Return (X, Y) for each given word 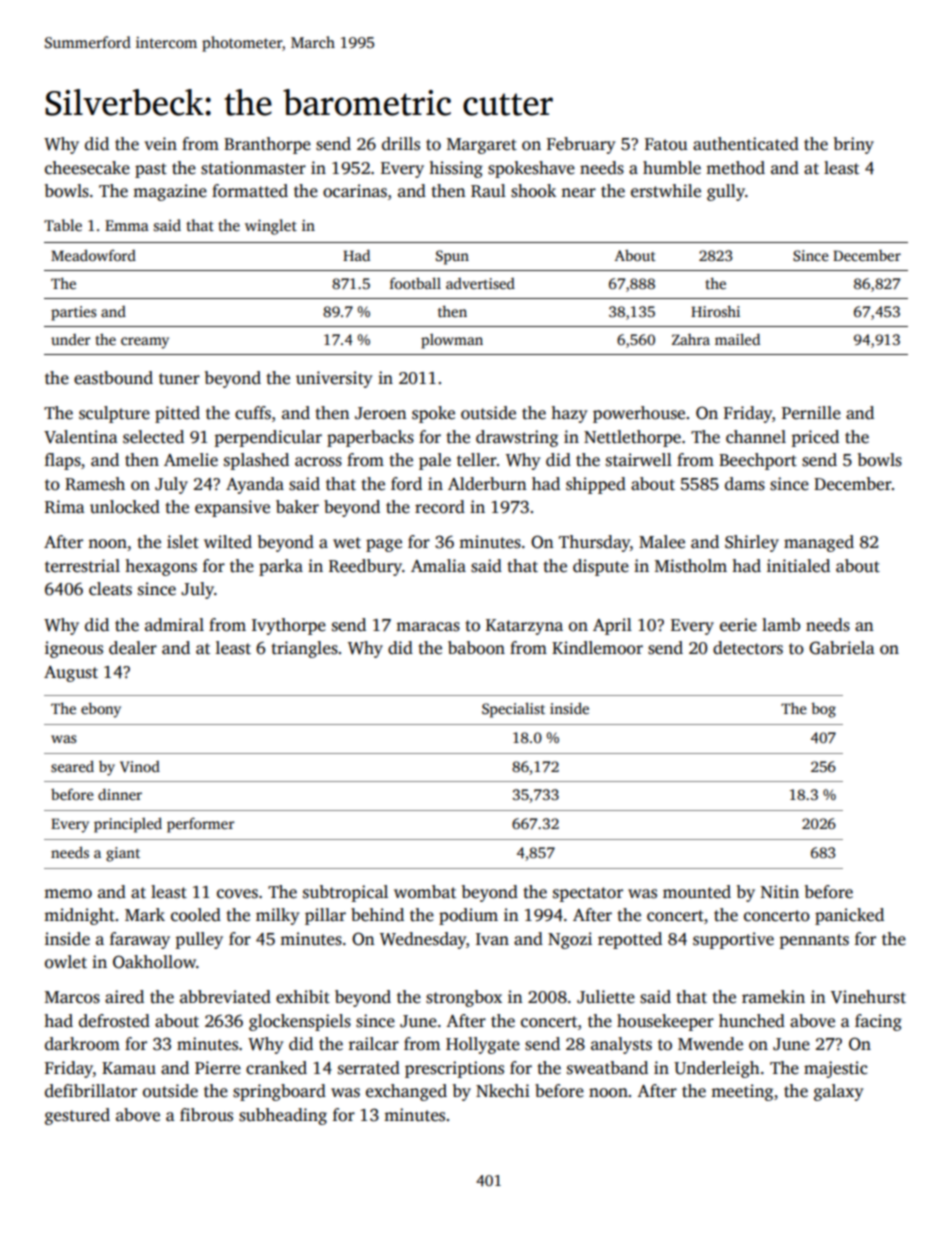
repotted (630, 940)
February (581, 145)
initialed (798, 566)
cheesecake (87, 168)
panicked (849, 916)
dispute (601, 567)
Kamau (129, 1068)
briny (854, 145)
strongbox (464, 998)
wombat (425, 892)
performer (200, 825)
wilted (228, 542)
